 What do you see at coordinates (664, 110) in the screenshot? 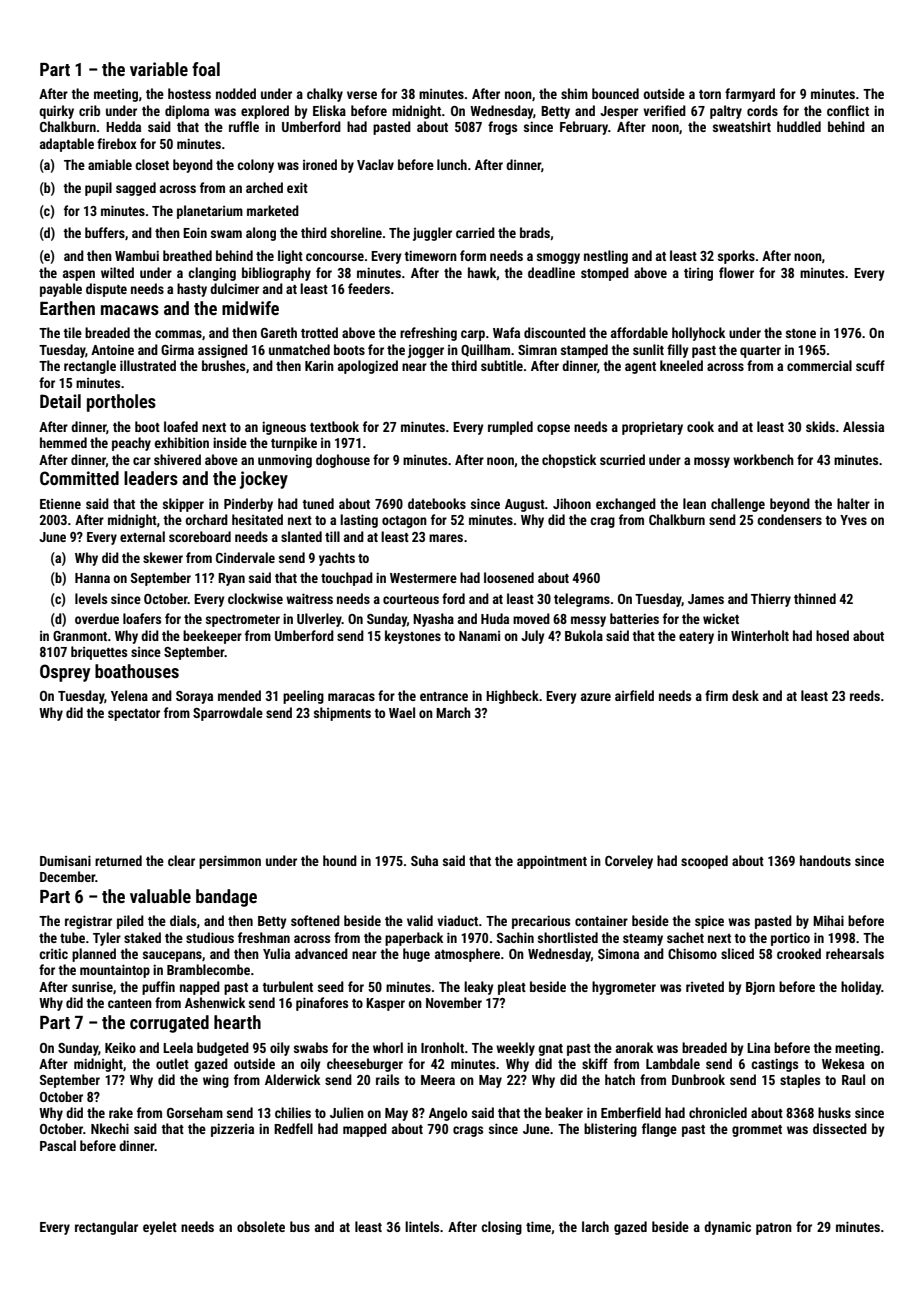
I see `verified` at bounding box center [664, 110].
